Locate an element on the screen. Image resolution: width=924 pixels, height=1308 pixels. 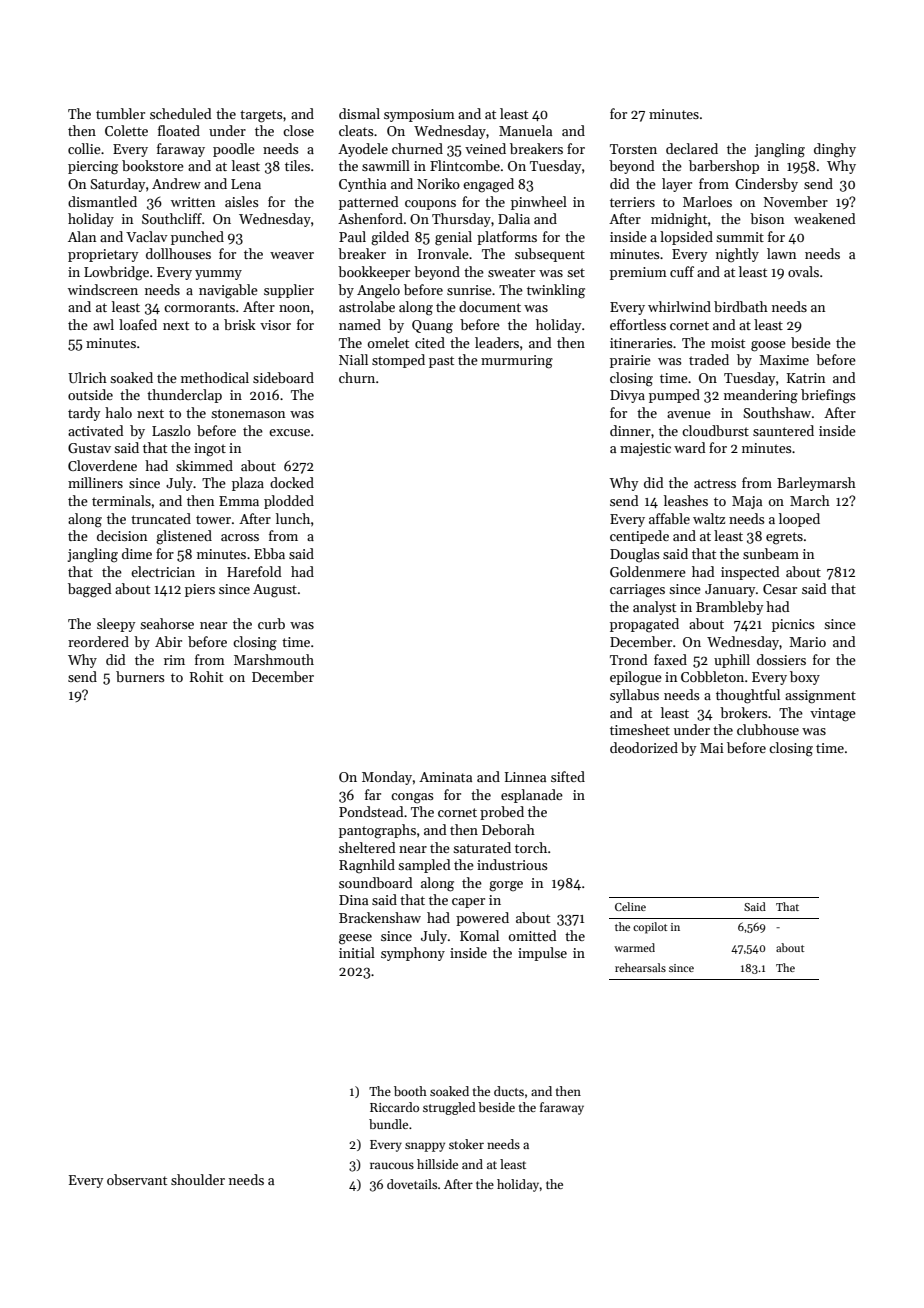
stoker is located at coordinates (466, 1144).
